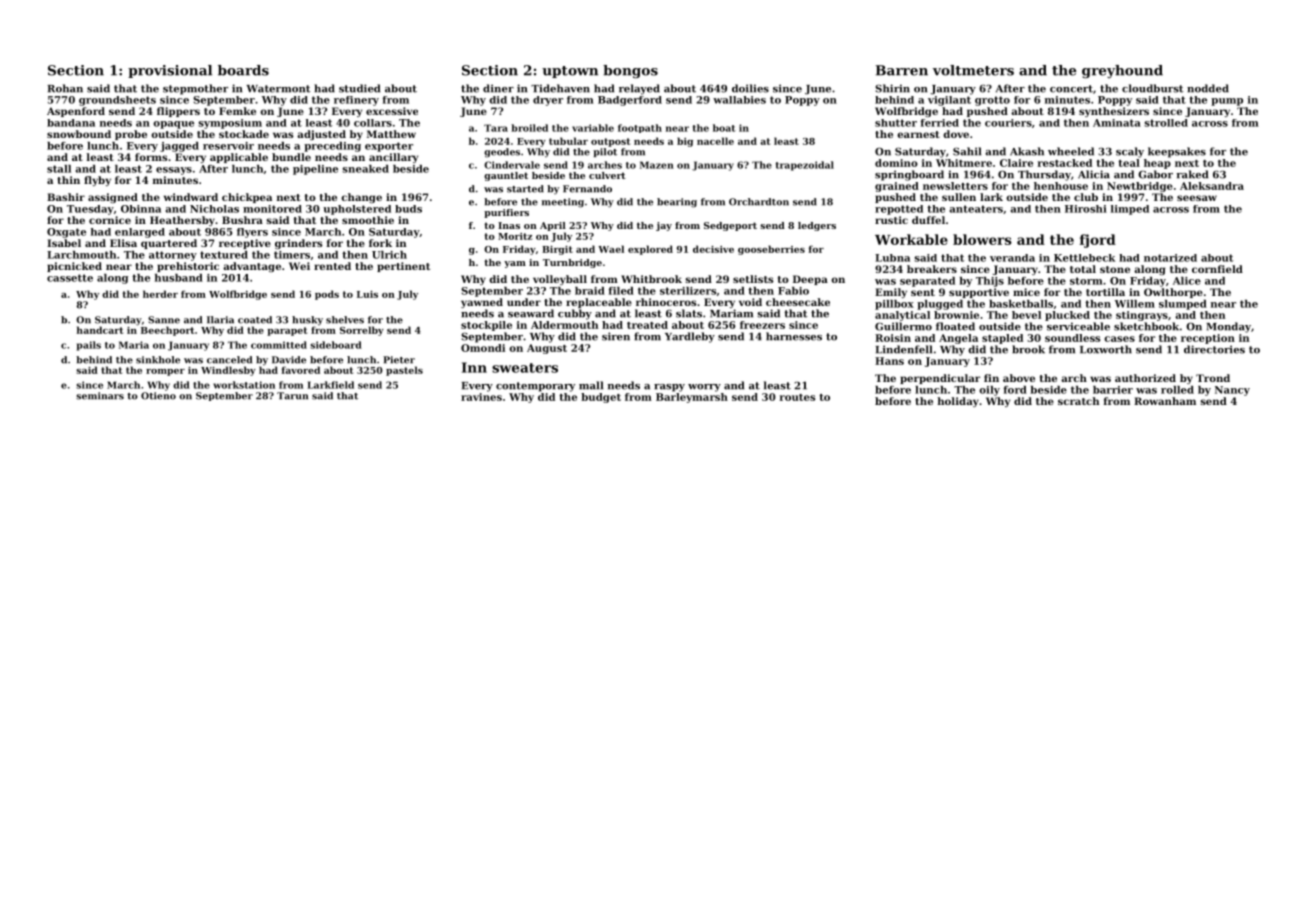 The height and width of the image is (924, 1308). I want to click on stockade, so click(244, 134).
